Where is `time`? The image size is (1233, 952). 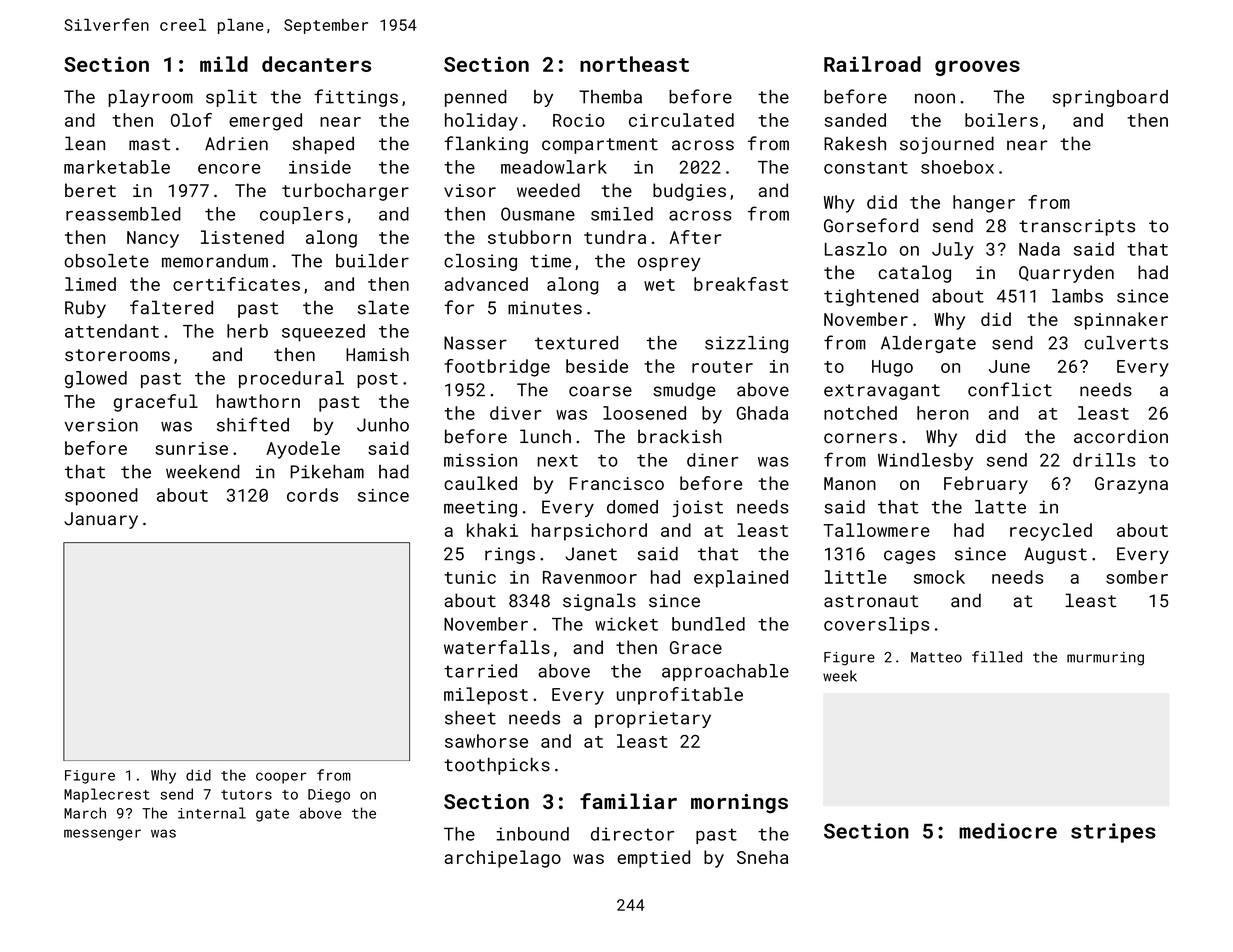 time is located at coordinates (550, 261).
